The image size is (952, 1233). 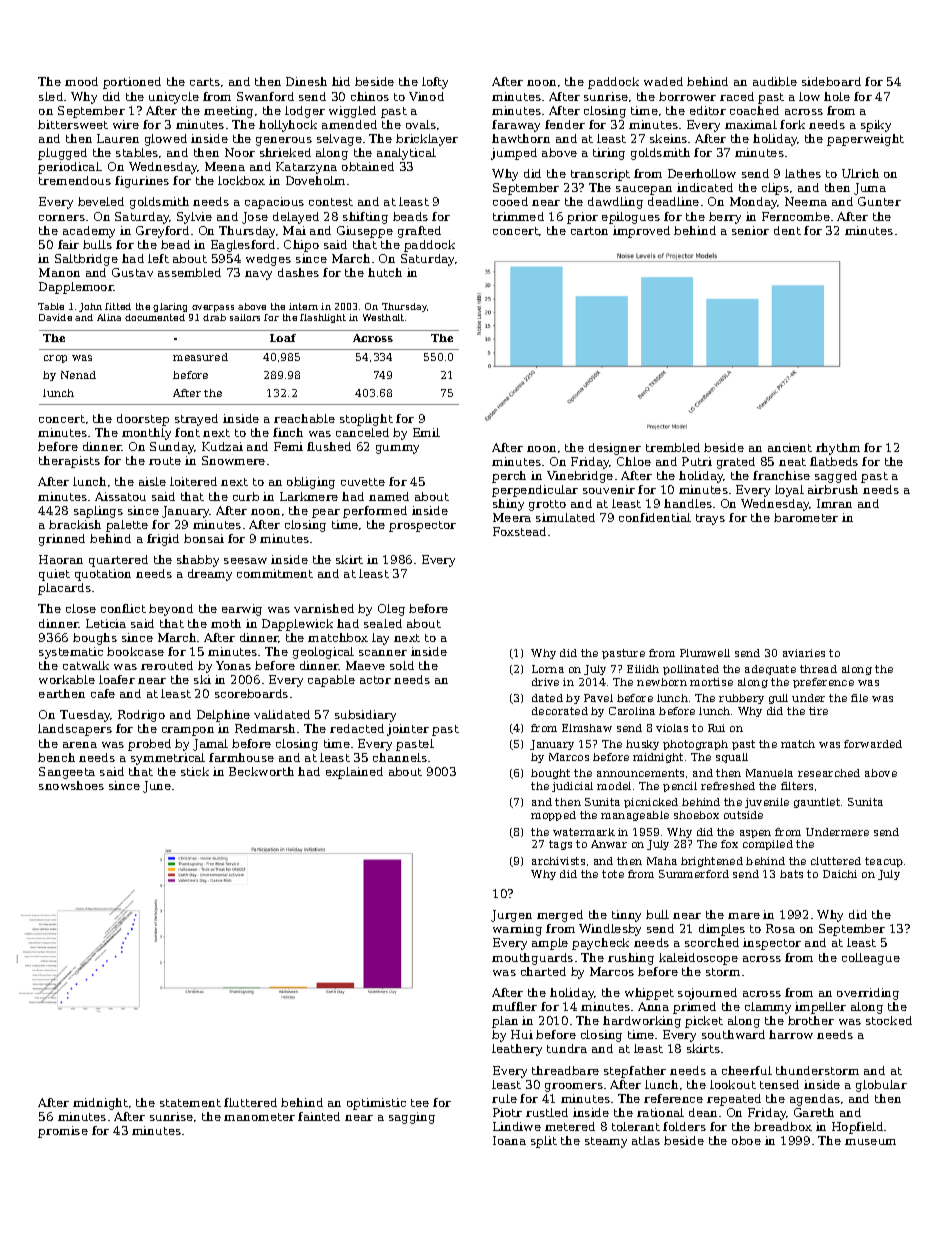 I want to click on lofty, so click(x=435, y=83).
